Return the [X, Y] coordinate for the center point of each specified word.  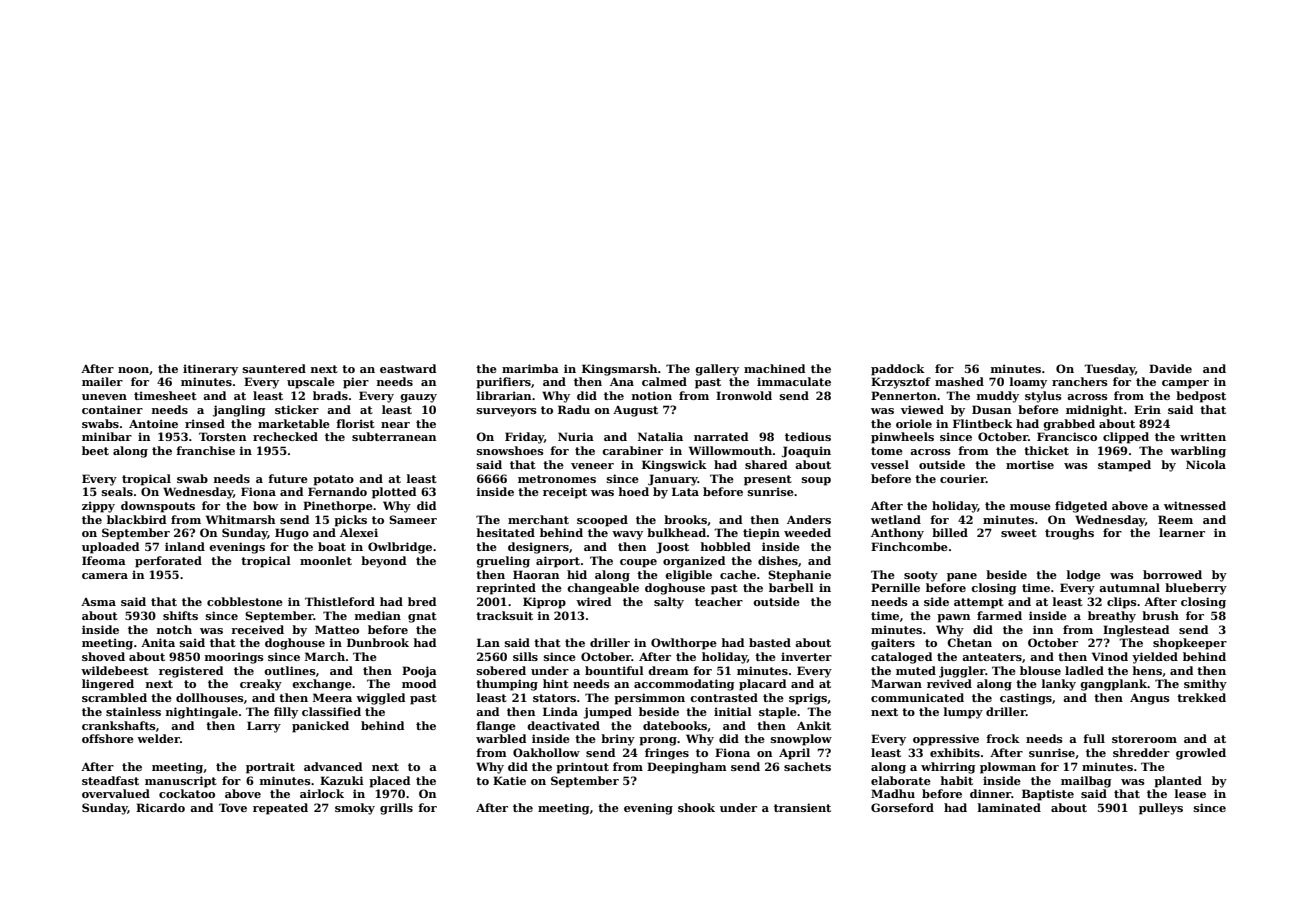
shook [696, 807]
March [325, 656]
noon [133, 370]
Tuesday [1109, 370]
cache [738, 574]
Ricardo [160, 807]
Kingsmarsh [620, 370]
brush [1160, 615]
